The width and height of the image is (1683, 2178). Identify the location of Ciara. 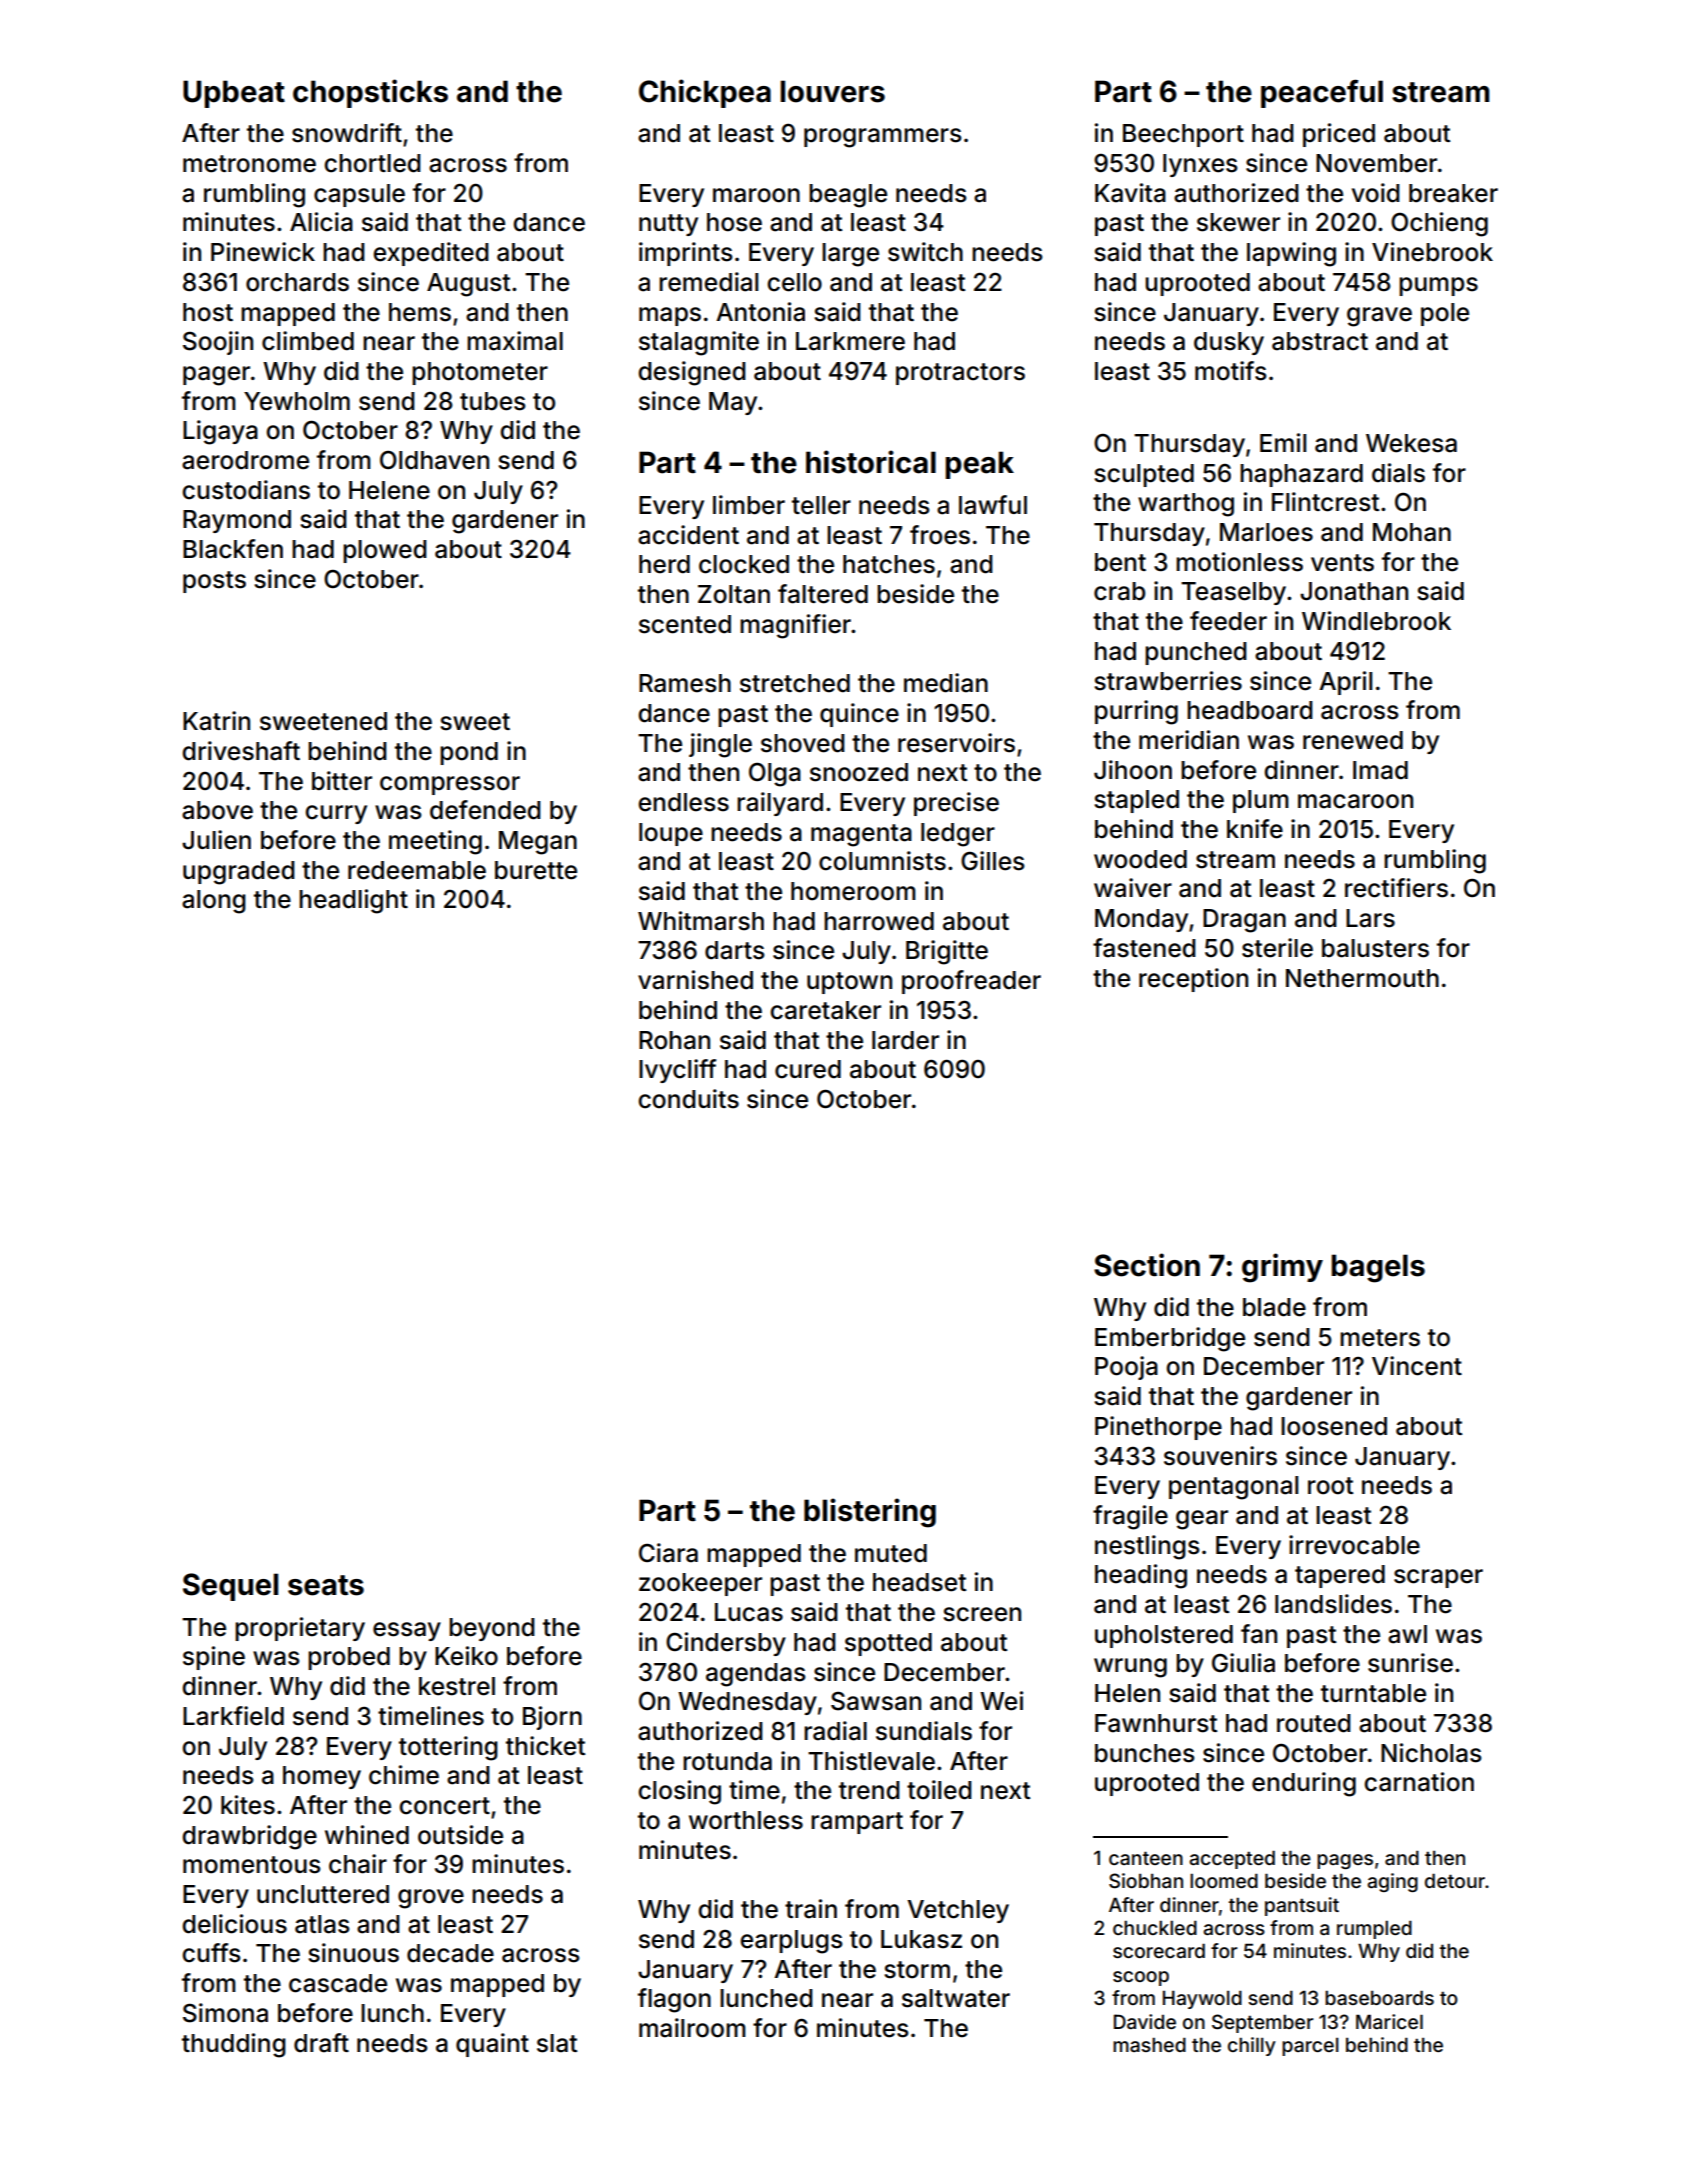
(668, 1553).
